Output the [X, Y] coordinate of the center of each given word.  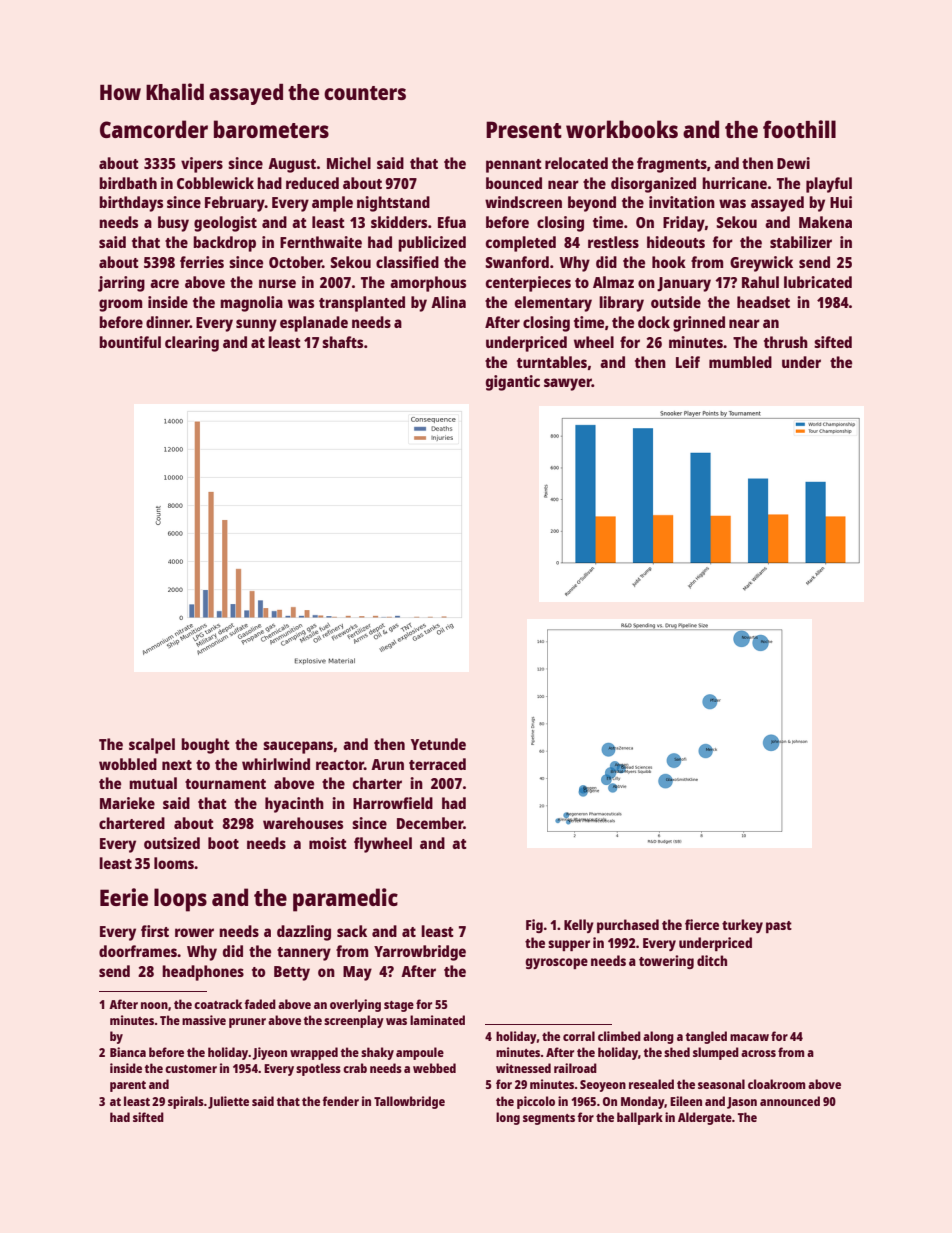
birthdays [131, 204]
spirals [186, 1102]
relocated [576, 163]
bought [205, 746]
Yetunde [438, 744]
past [779, 927]
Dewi [793, 163]
